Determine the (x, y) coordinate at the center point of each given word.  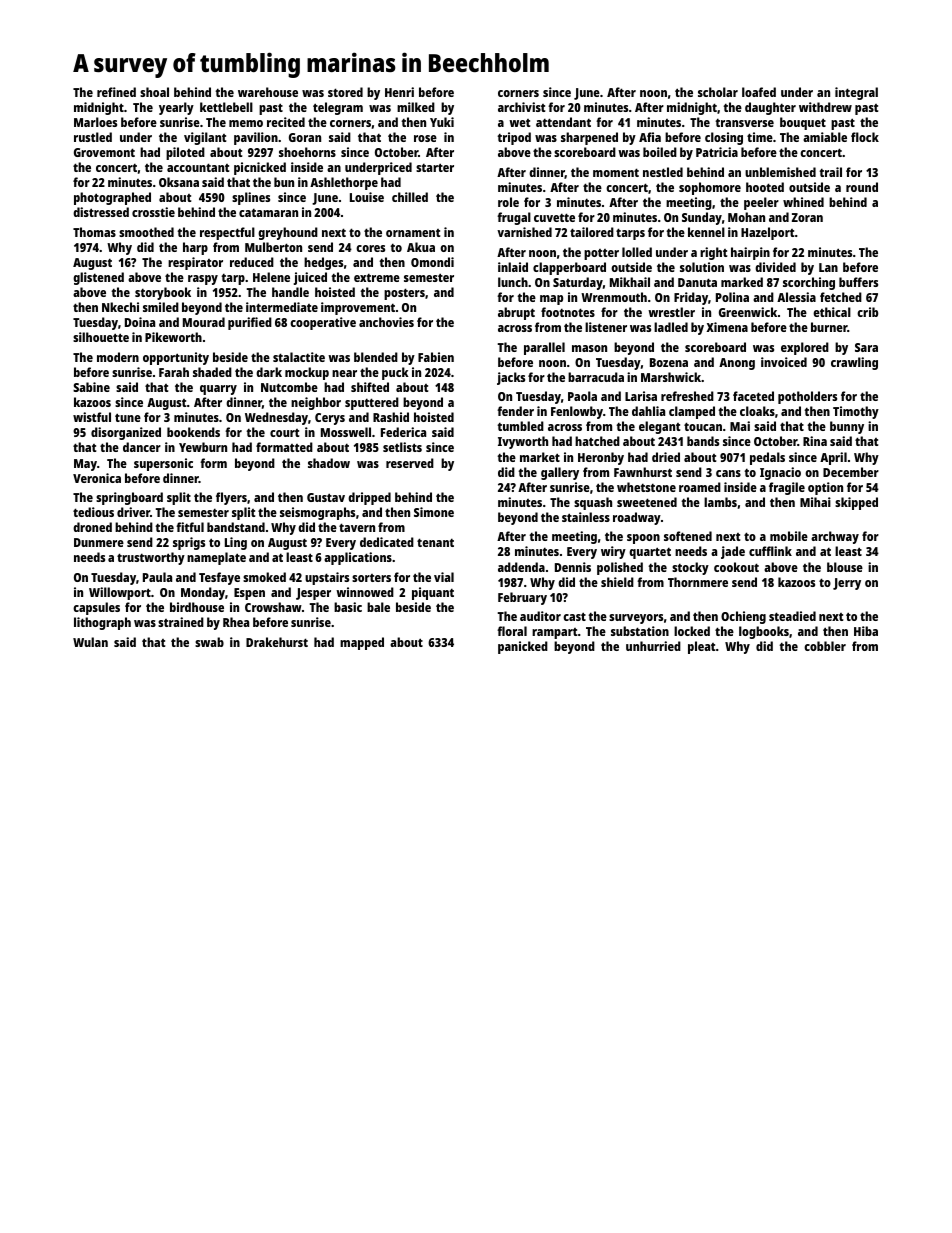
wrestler (671, 312)
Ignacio (780, 473)
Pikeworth (173, 337)
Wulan (90, 642)
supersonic (163, 464)
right (713, 253)
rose (425, 138)
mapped (362, 643)
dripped (369, 498)
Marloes (95, 122)
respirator (195, 263)
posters (404, 294)
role (508, 202)
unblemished (780, 172)
